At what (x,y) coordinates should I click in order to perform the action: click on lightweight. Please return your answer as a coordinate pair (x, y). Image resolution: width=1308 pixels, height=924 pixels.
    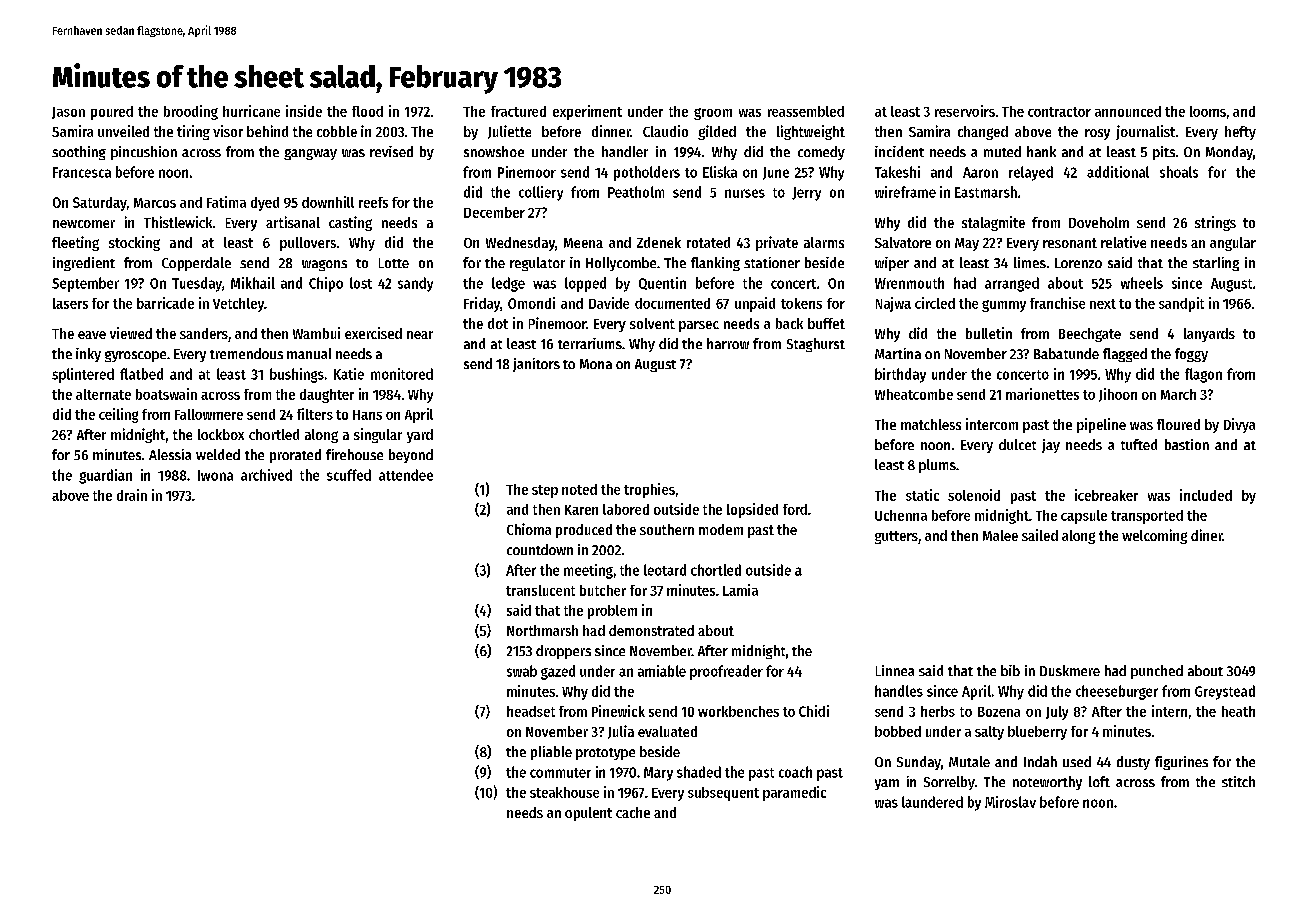
    Looking at the image, I should click on (811, 132).
